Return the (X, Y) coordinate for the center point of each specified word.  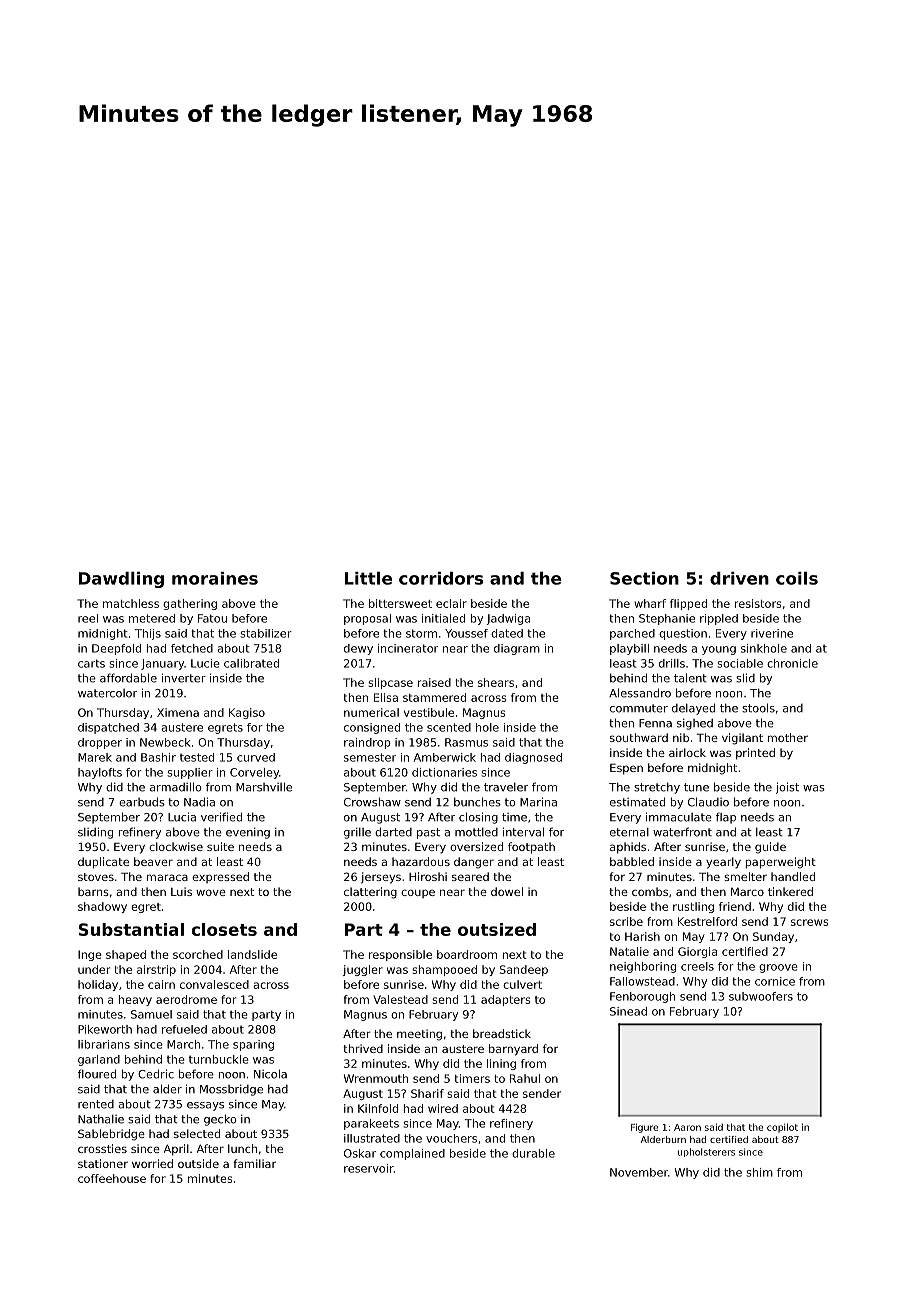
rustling (693, 907)
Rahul (525, 1078)
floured (97, 1074)
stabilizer (266, 633)
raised (434, 682)
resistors (758, 603)
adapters (505, 1000)
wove (211, 892)
